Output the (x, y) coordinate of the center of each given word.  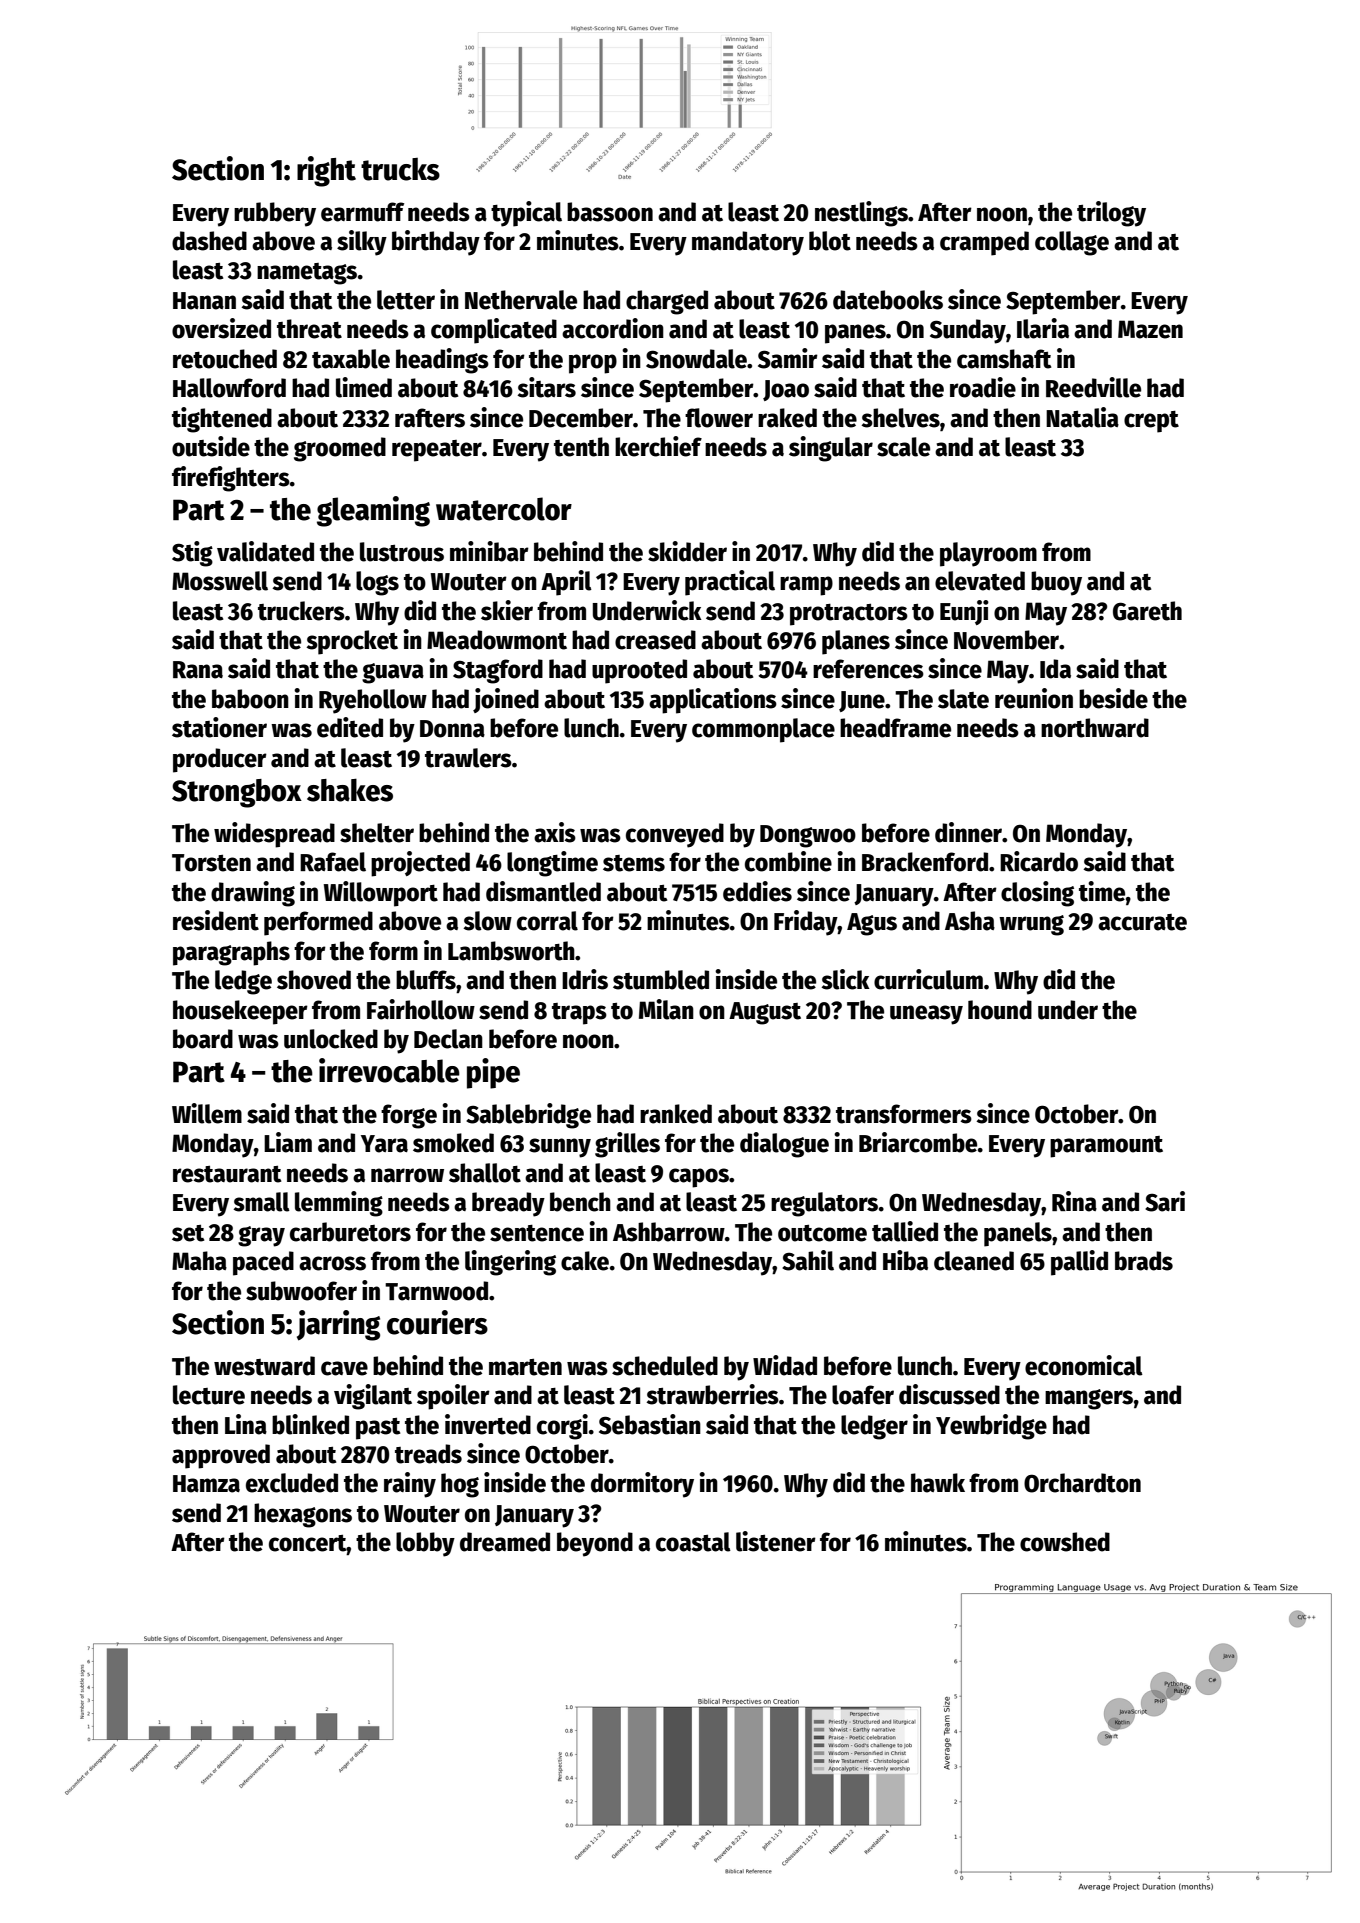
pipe (493, 1073)
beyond (595, 1544)
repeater (437, 451)
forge (409, 1116)
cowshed (1065, 1542)
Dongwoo (808, 836)
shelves (900, 418)
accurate (1142, 922)
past (378, 1429)
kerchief (658, 446)
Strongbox (237, 793)
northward (1095, 728)
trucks (400, 169)
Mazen (1150, 329)
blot (830, 241)
